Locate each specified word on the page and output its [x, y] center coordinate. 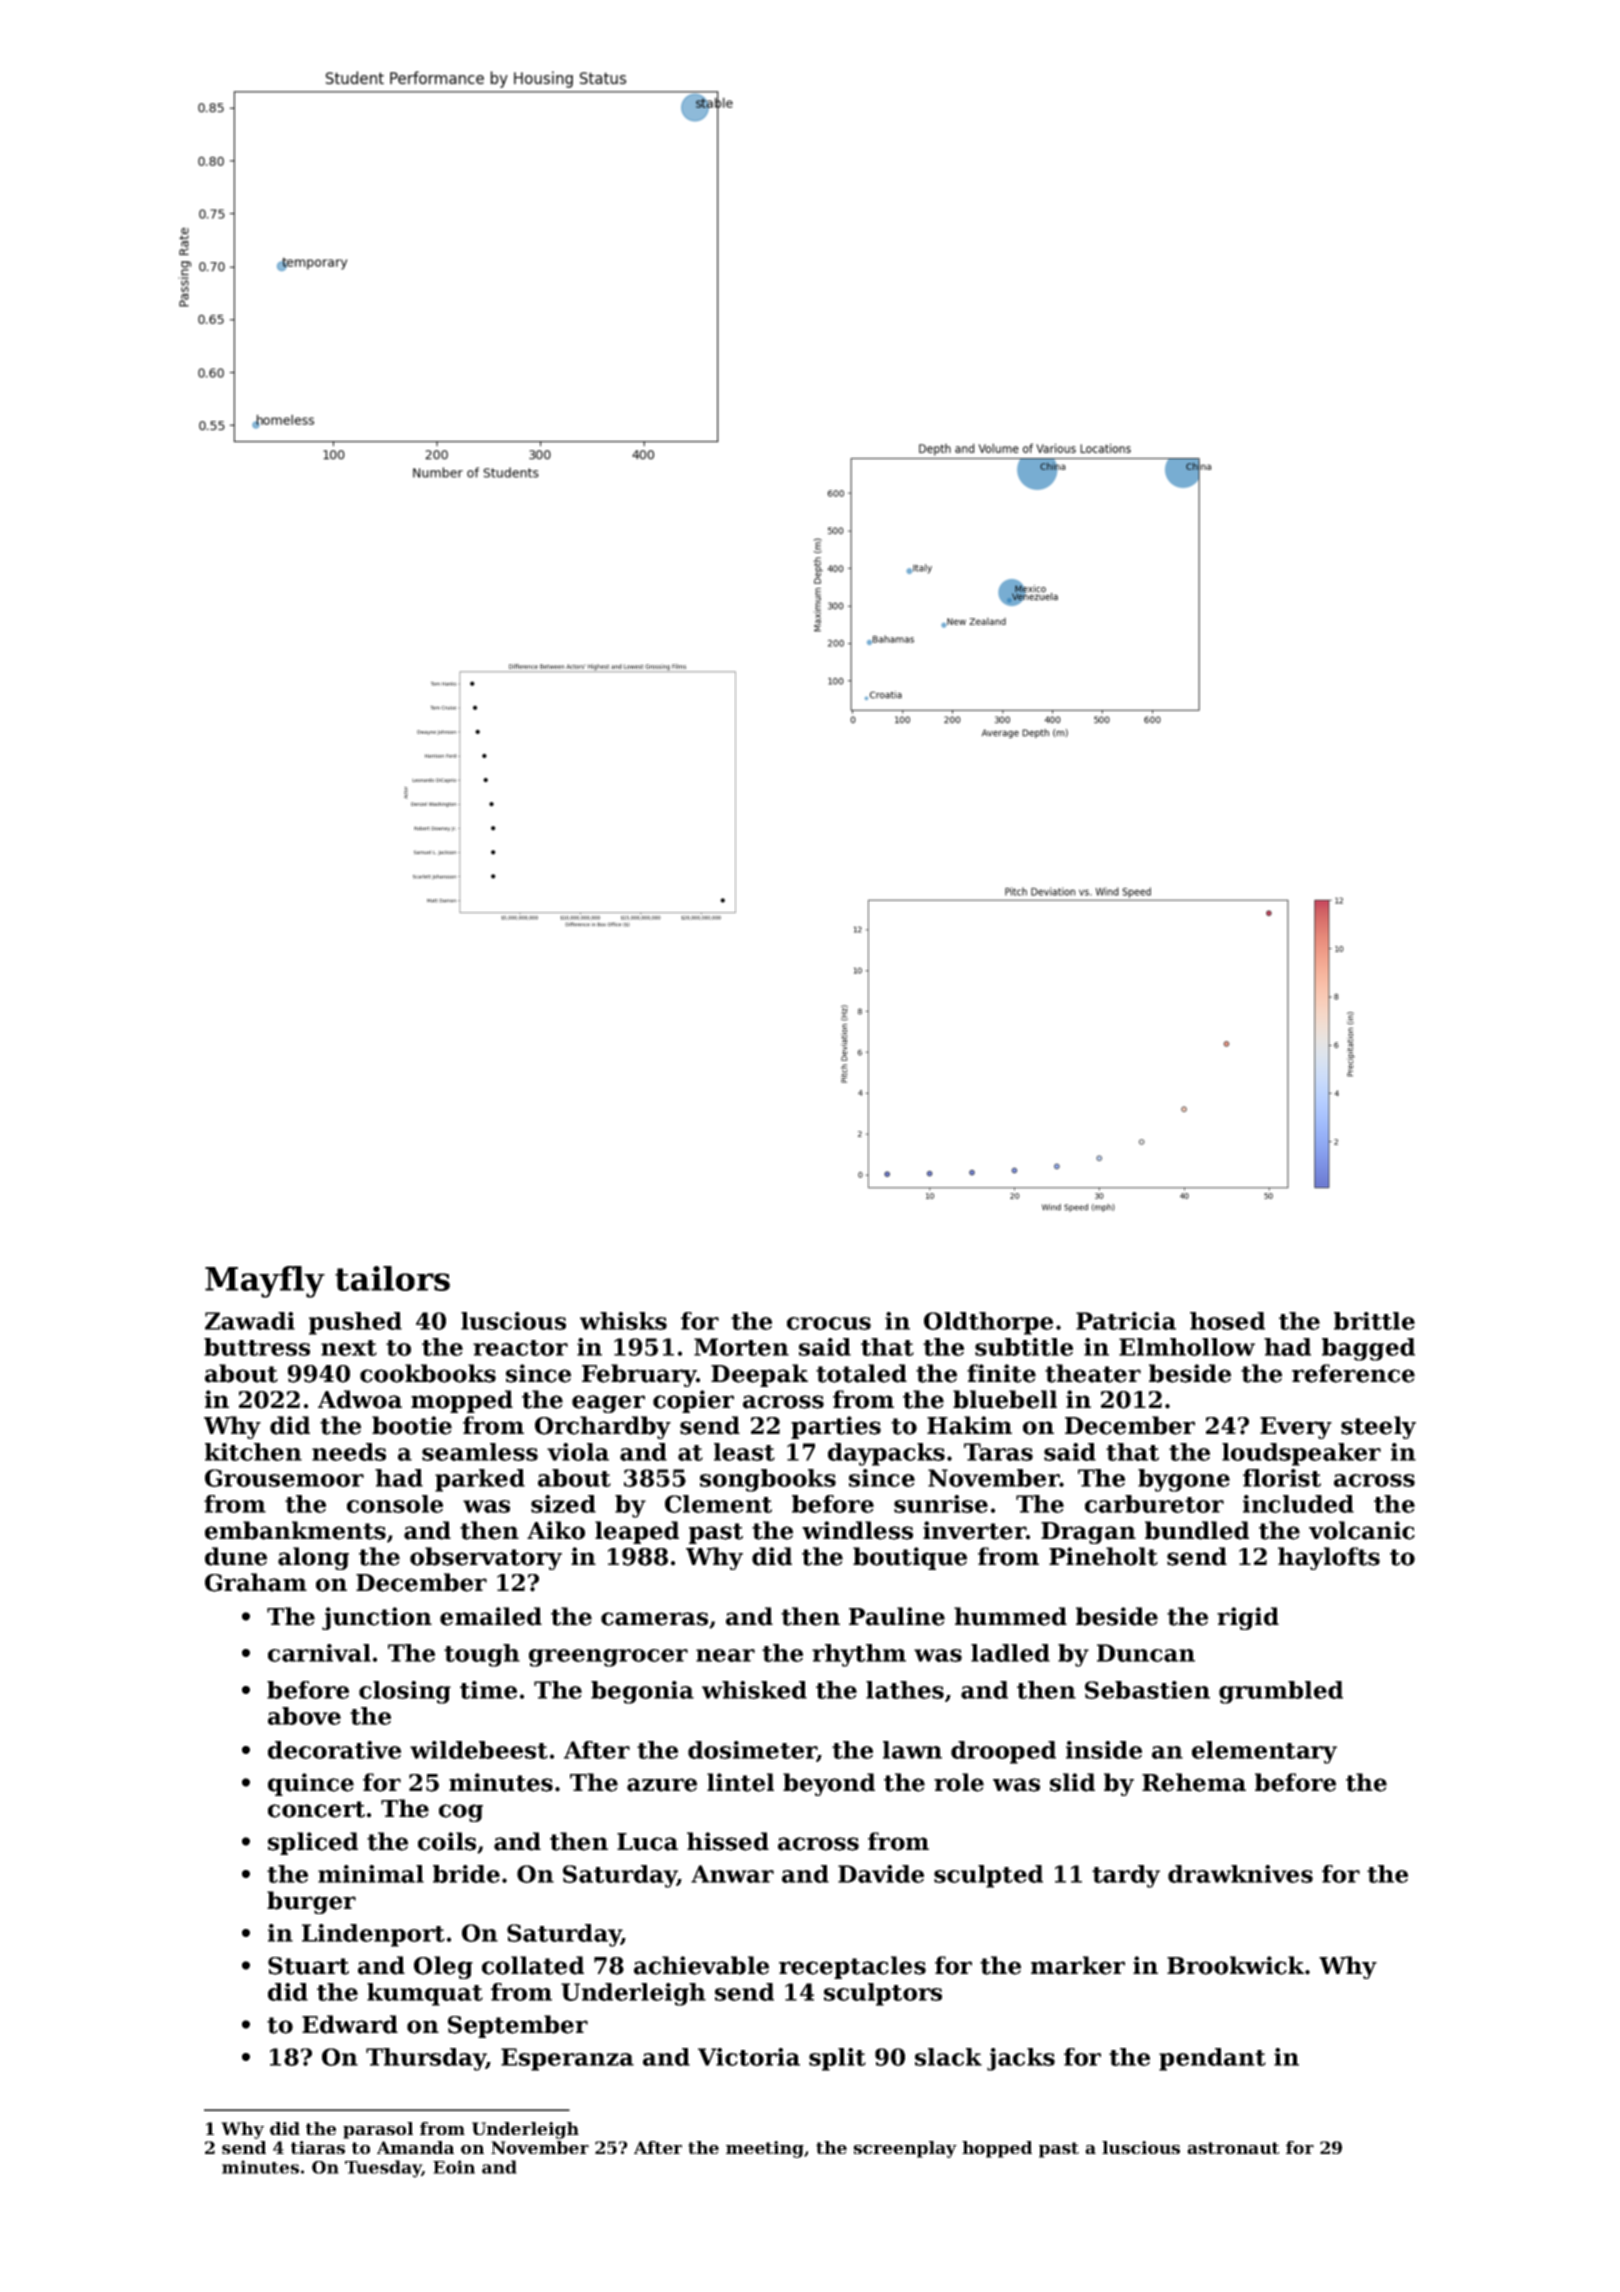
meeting [765, 2149]
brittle [1374, 1321]
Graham [256, 1582]
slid [1072, 1782]
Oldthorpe [988, 1323]
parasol [378, 2130]
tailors [392, 1278]
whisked [754, 1690]
